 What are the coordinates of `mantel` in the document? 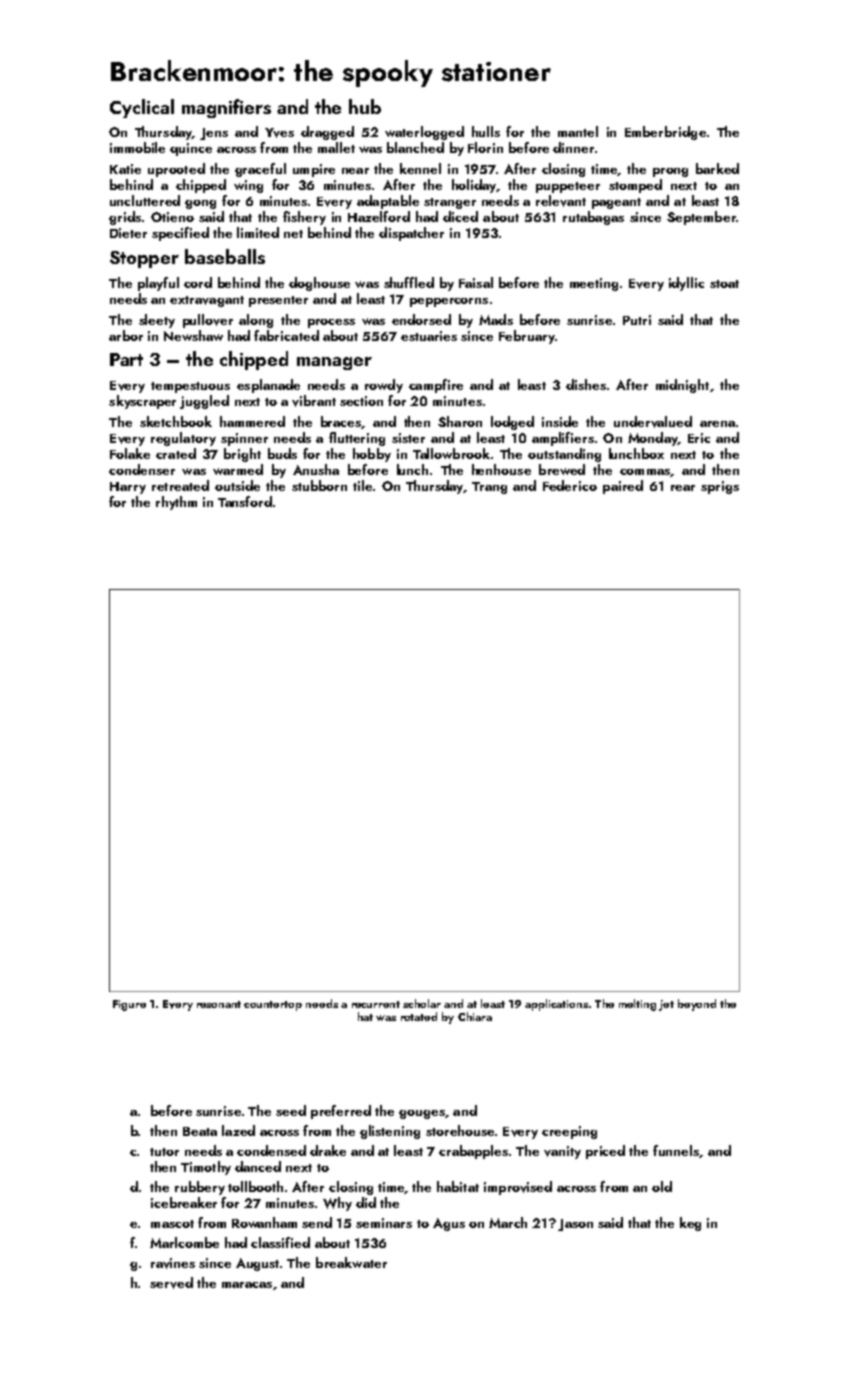 It's located at (578, 131).
